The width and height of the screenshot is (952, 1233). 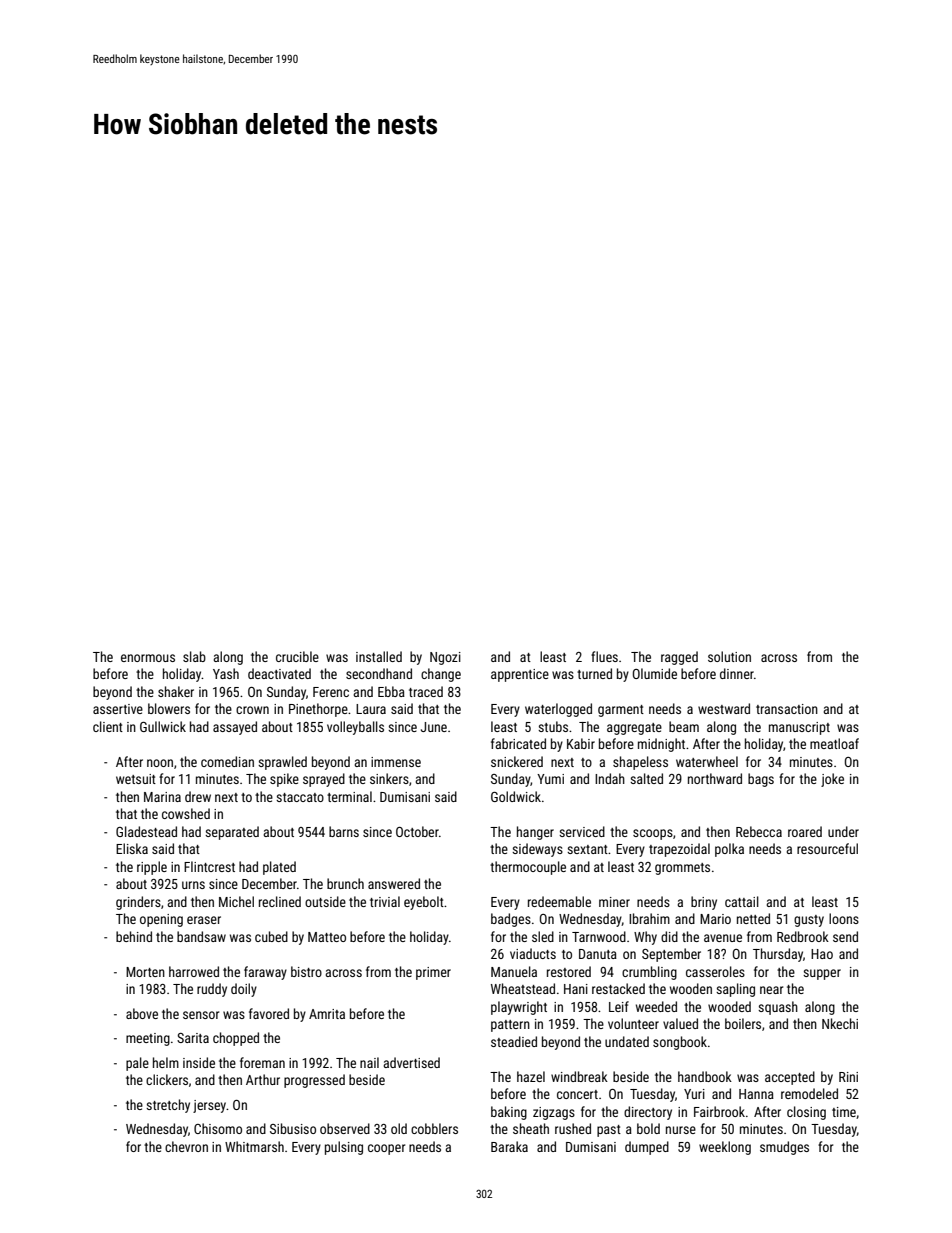 I want to click on hanger, so click(x=535, y=833).
